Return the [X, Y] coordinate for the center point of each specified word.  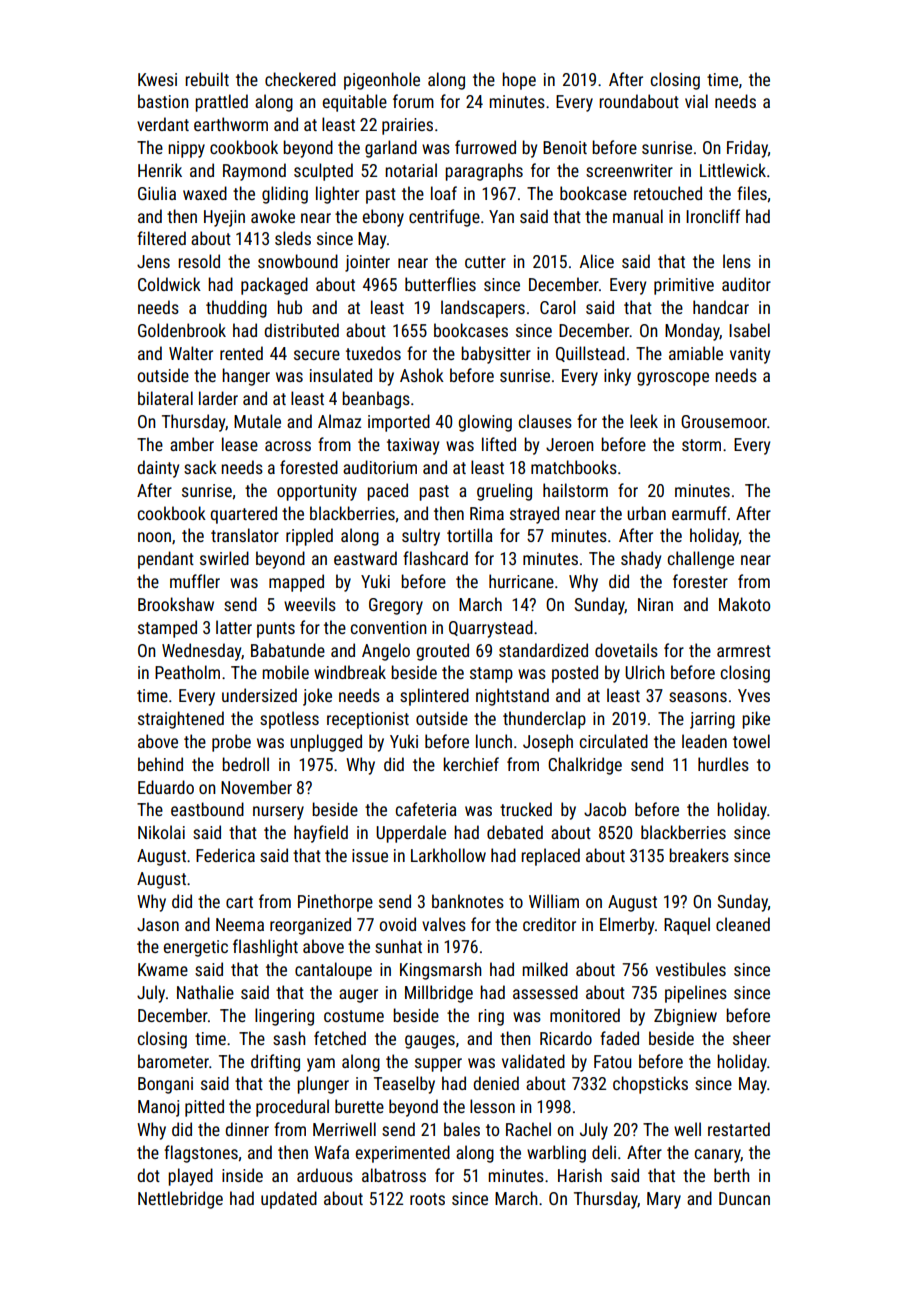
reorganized [310, 926]
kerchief [471, 764]
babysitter [496, 355]
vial [696, 101]
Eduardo [166, 787]
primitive [684, 286]
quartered [243, 515]
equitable [355, 103]
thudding [236, 309]
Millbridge [439, 994]
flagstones [201, 1154]
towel [751, 741]
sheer [752, 1038]
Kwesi [157, 79]
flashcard [435, 558]
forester [700, 581]
